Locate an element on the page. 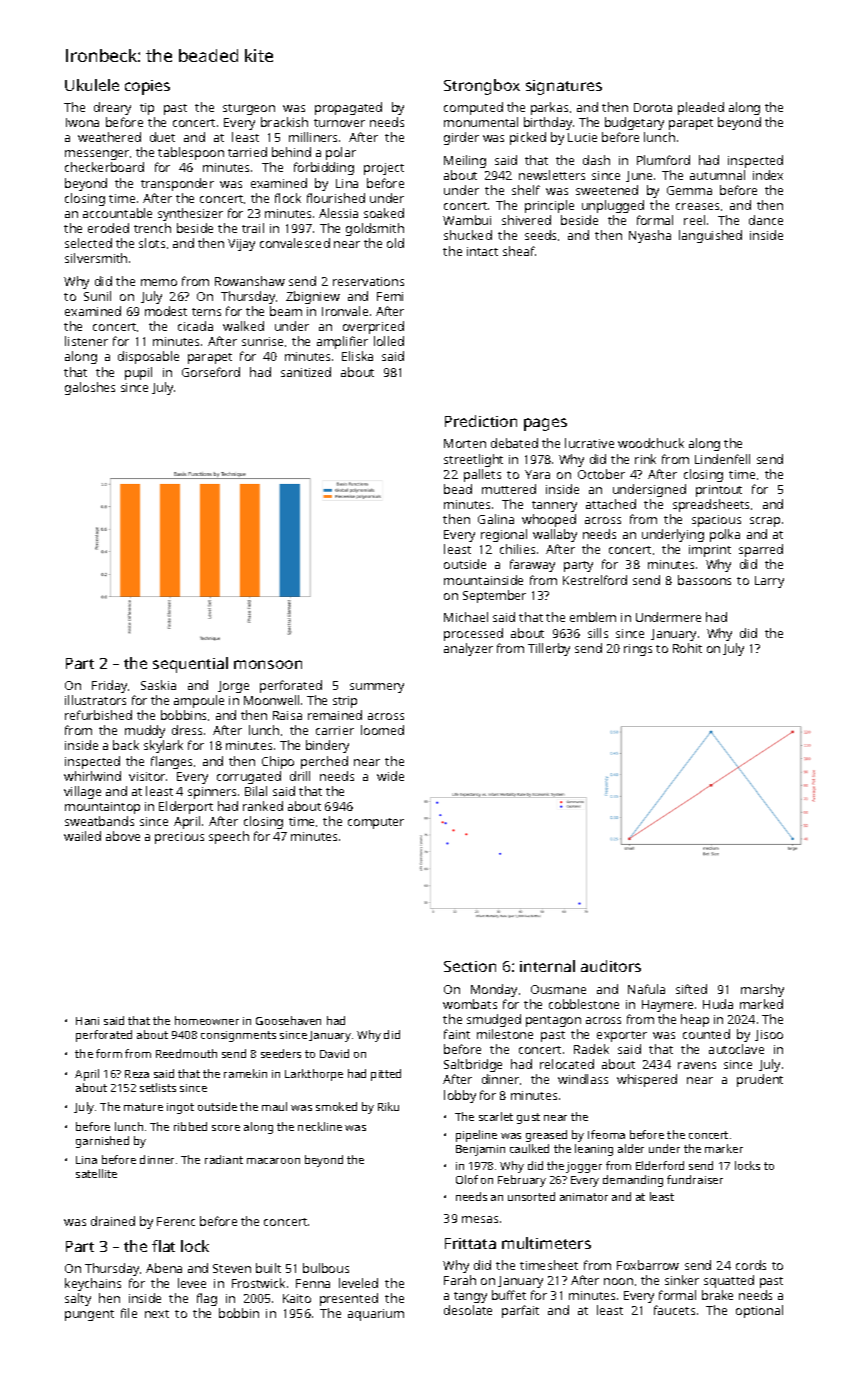 This page has height=1400, width=849. marked is located at coordinates (761, 1004).
